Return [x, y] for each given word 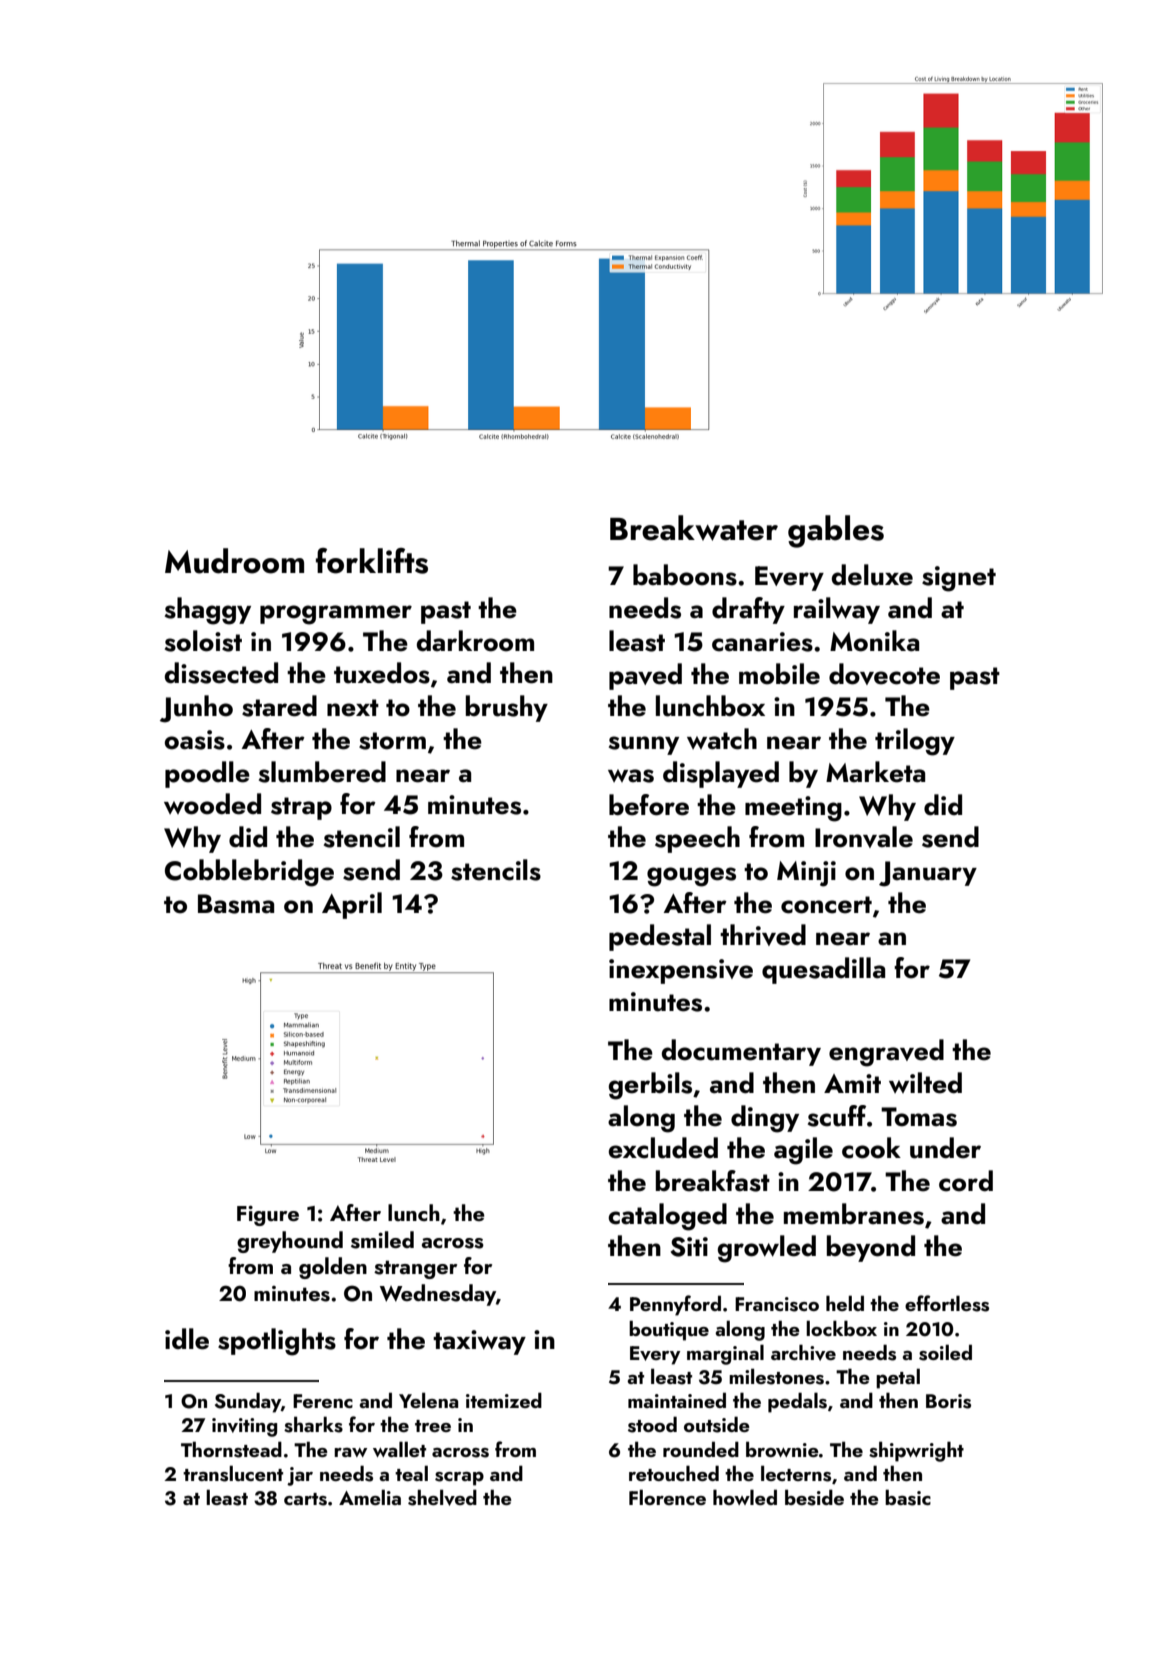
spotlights [277, 1342]
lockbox [841, 1328]
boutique [669, 1330]
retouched [674, 1473]
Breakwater [694, 528]
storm [392, 741]
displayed [721, 774]
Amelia [370, 1497]
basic [908, 1497]
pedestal [660, 937]
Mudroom [234, 561]
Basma [236, 904]
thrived [763, 935]
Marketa [875, 772]
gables [836, 531]
